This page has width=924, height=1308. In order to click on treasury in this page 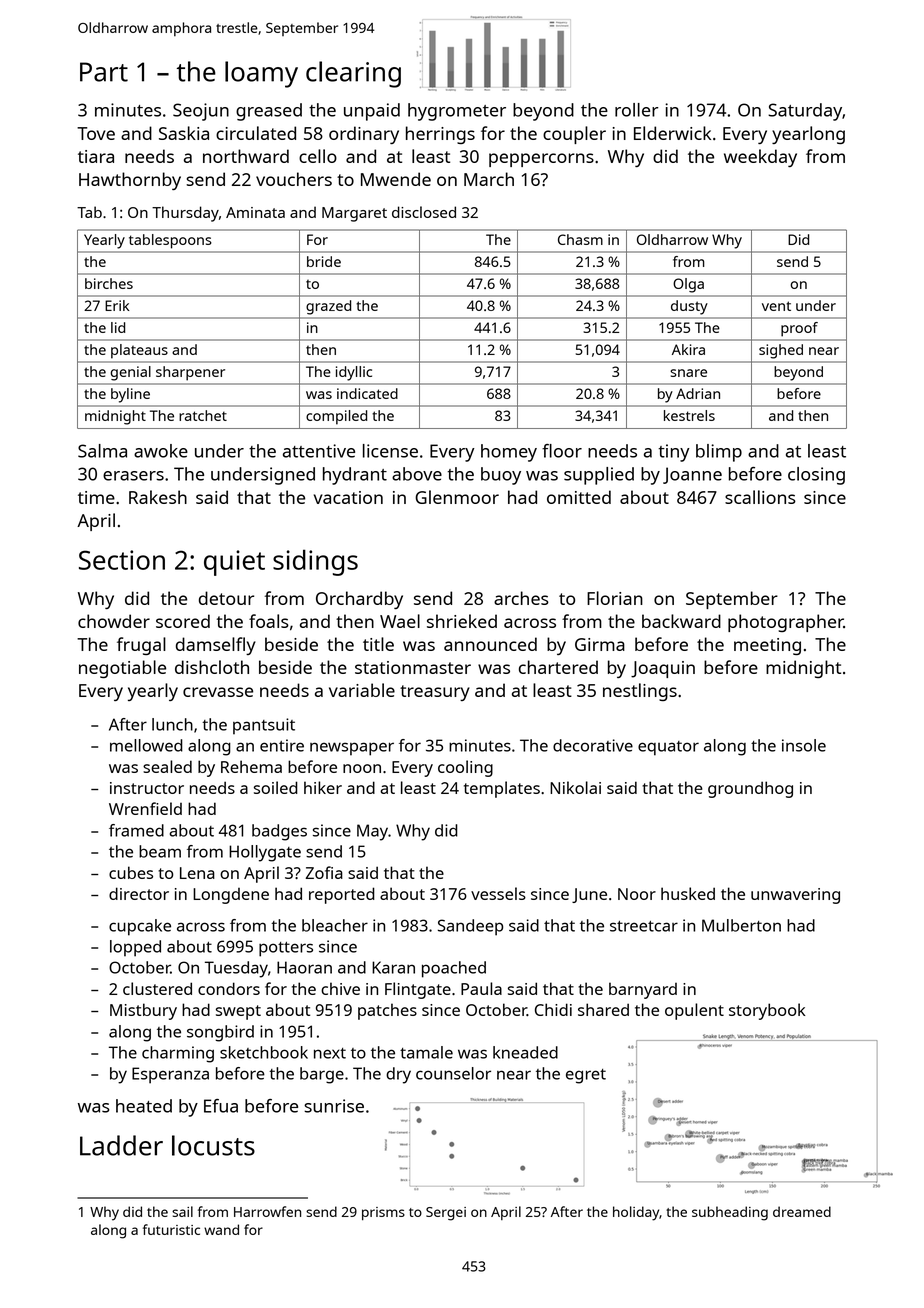, I will do `click(435, 693)`.
